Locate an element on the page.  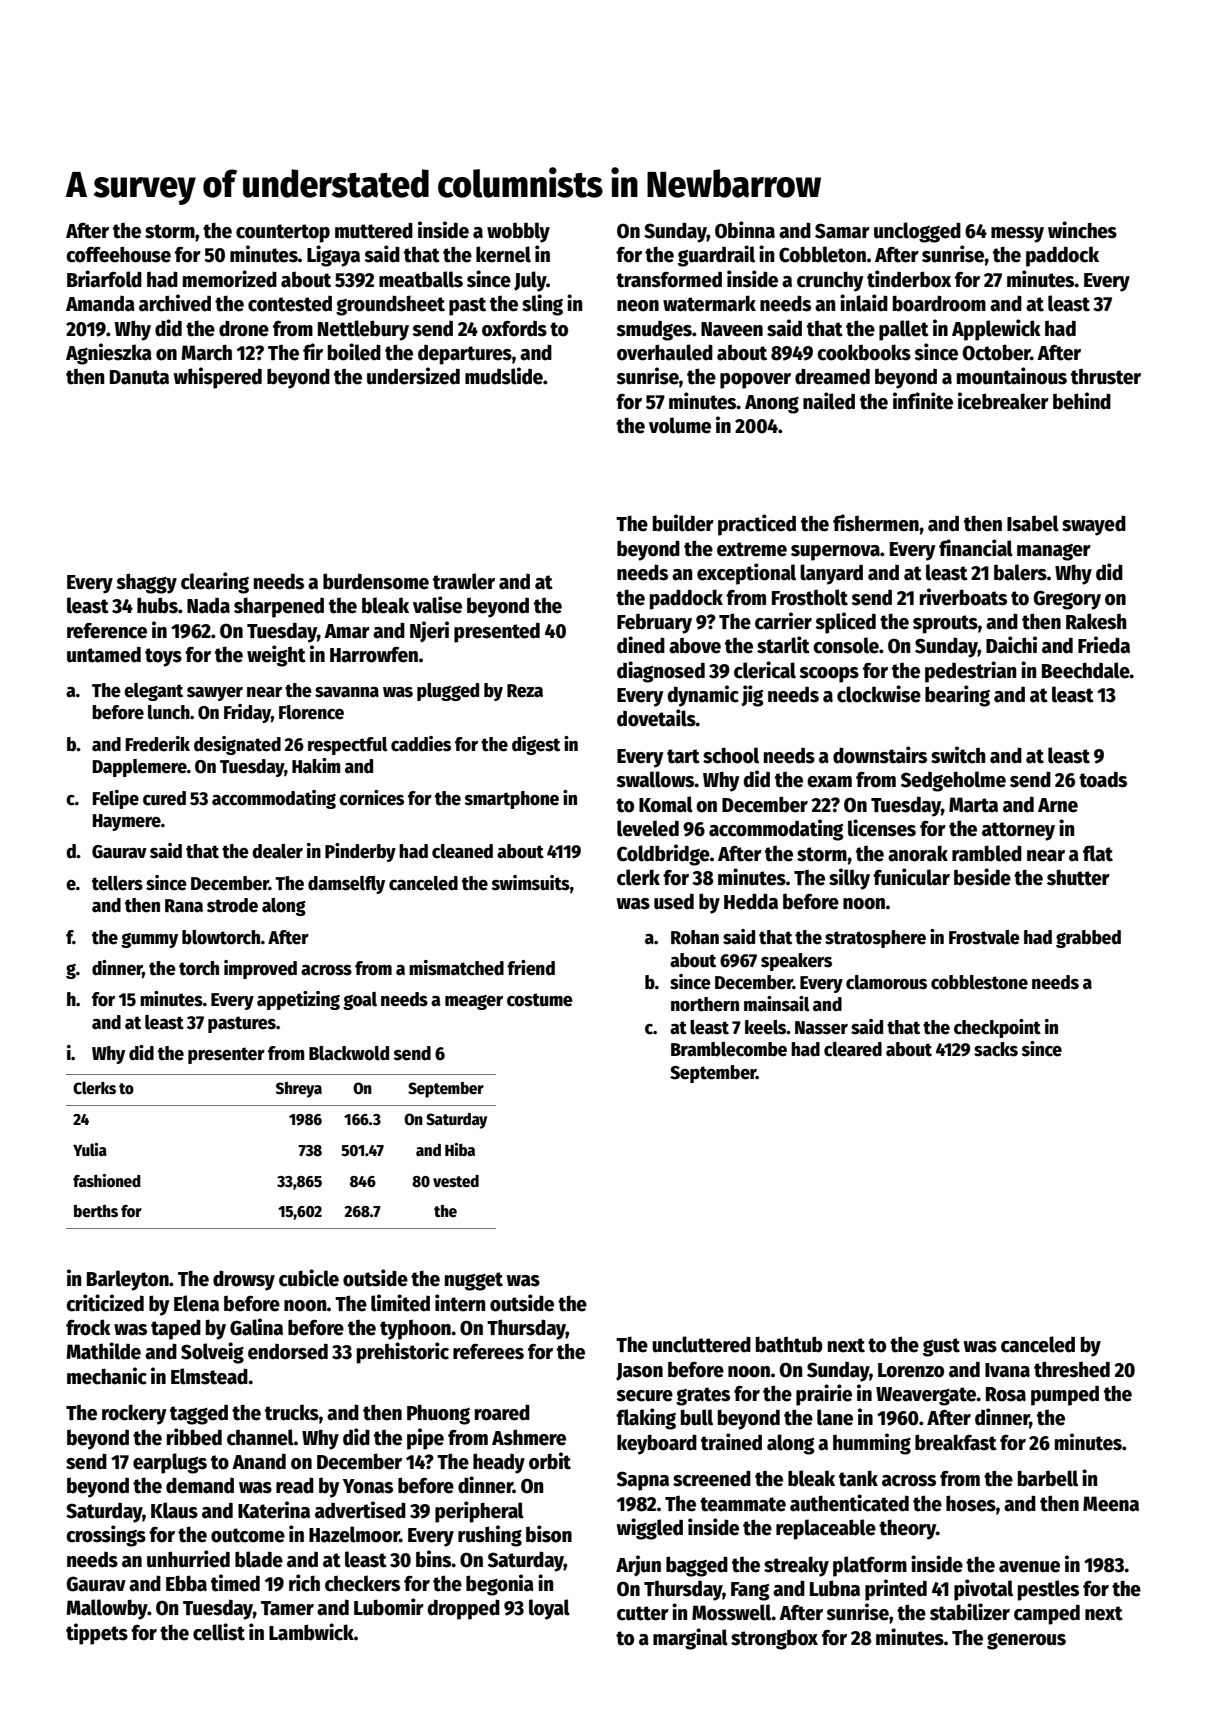
read is located at coordinates (295, 1485).
